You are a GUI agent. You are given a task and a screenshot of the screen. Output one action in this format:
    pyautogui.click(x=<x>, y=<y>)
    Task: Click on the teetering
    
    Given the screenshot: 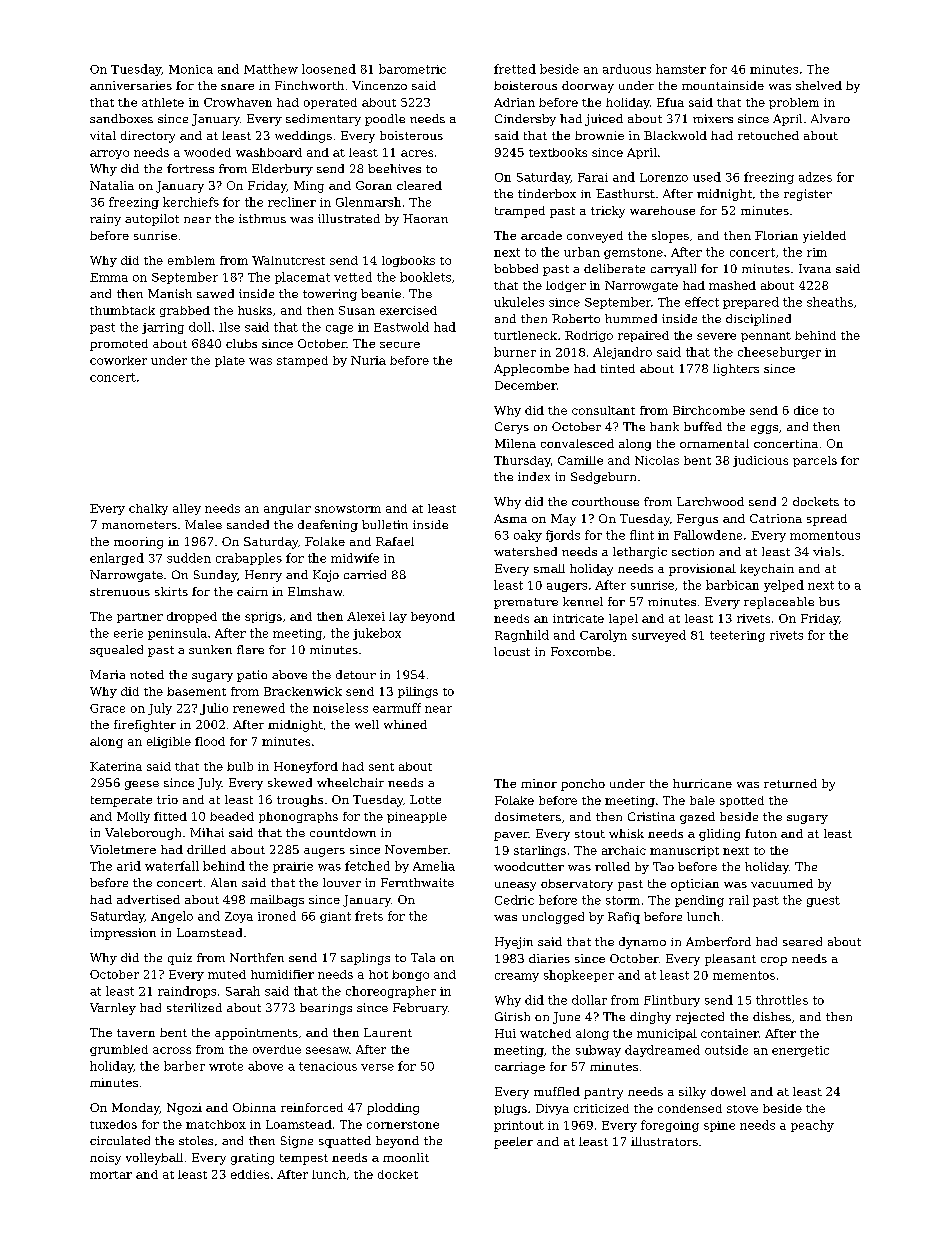 What is the action you would take?
    pyautogui.click(x=737, y=636)
